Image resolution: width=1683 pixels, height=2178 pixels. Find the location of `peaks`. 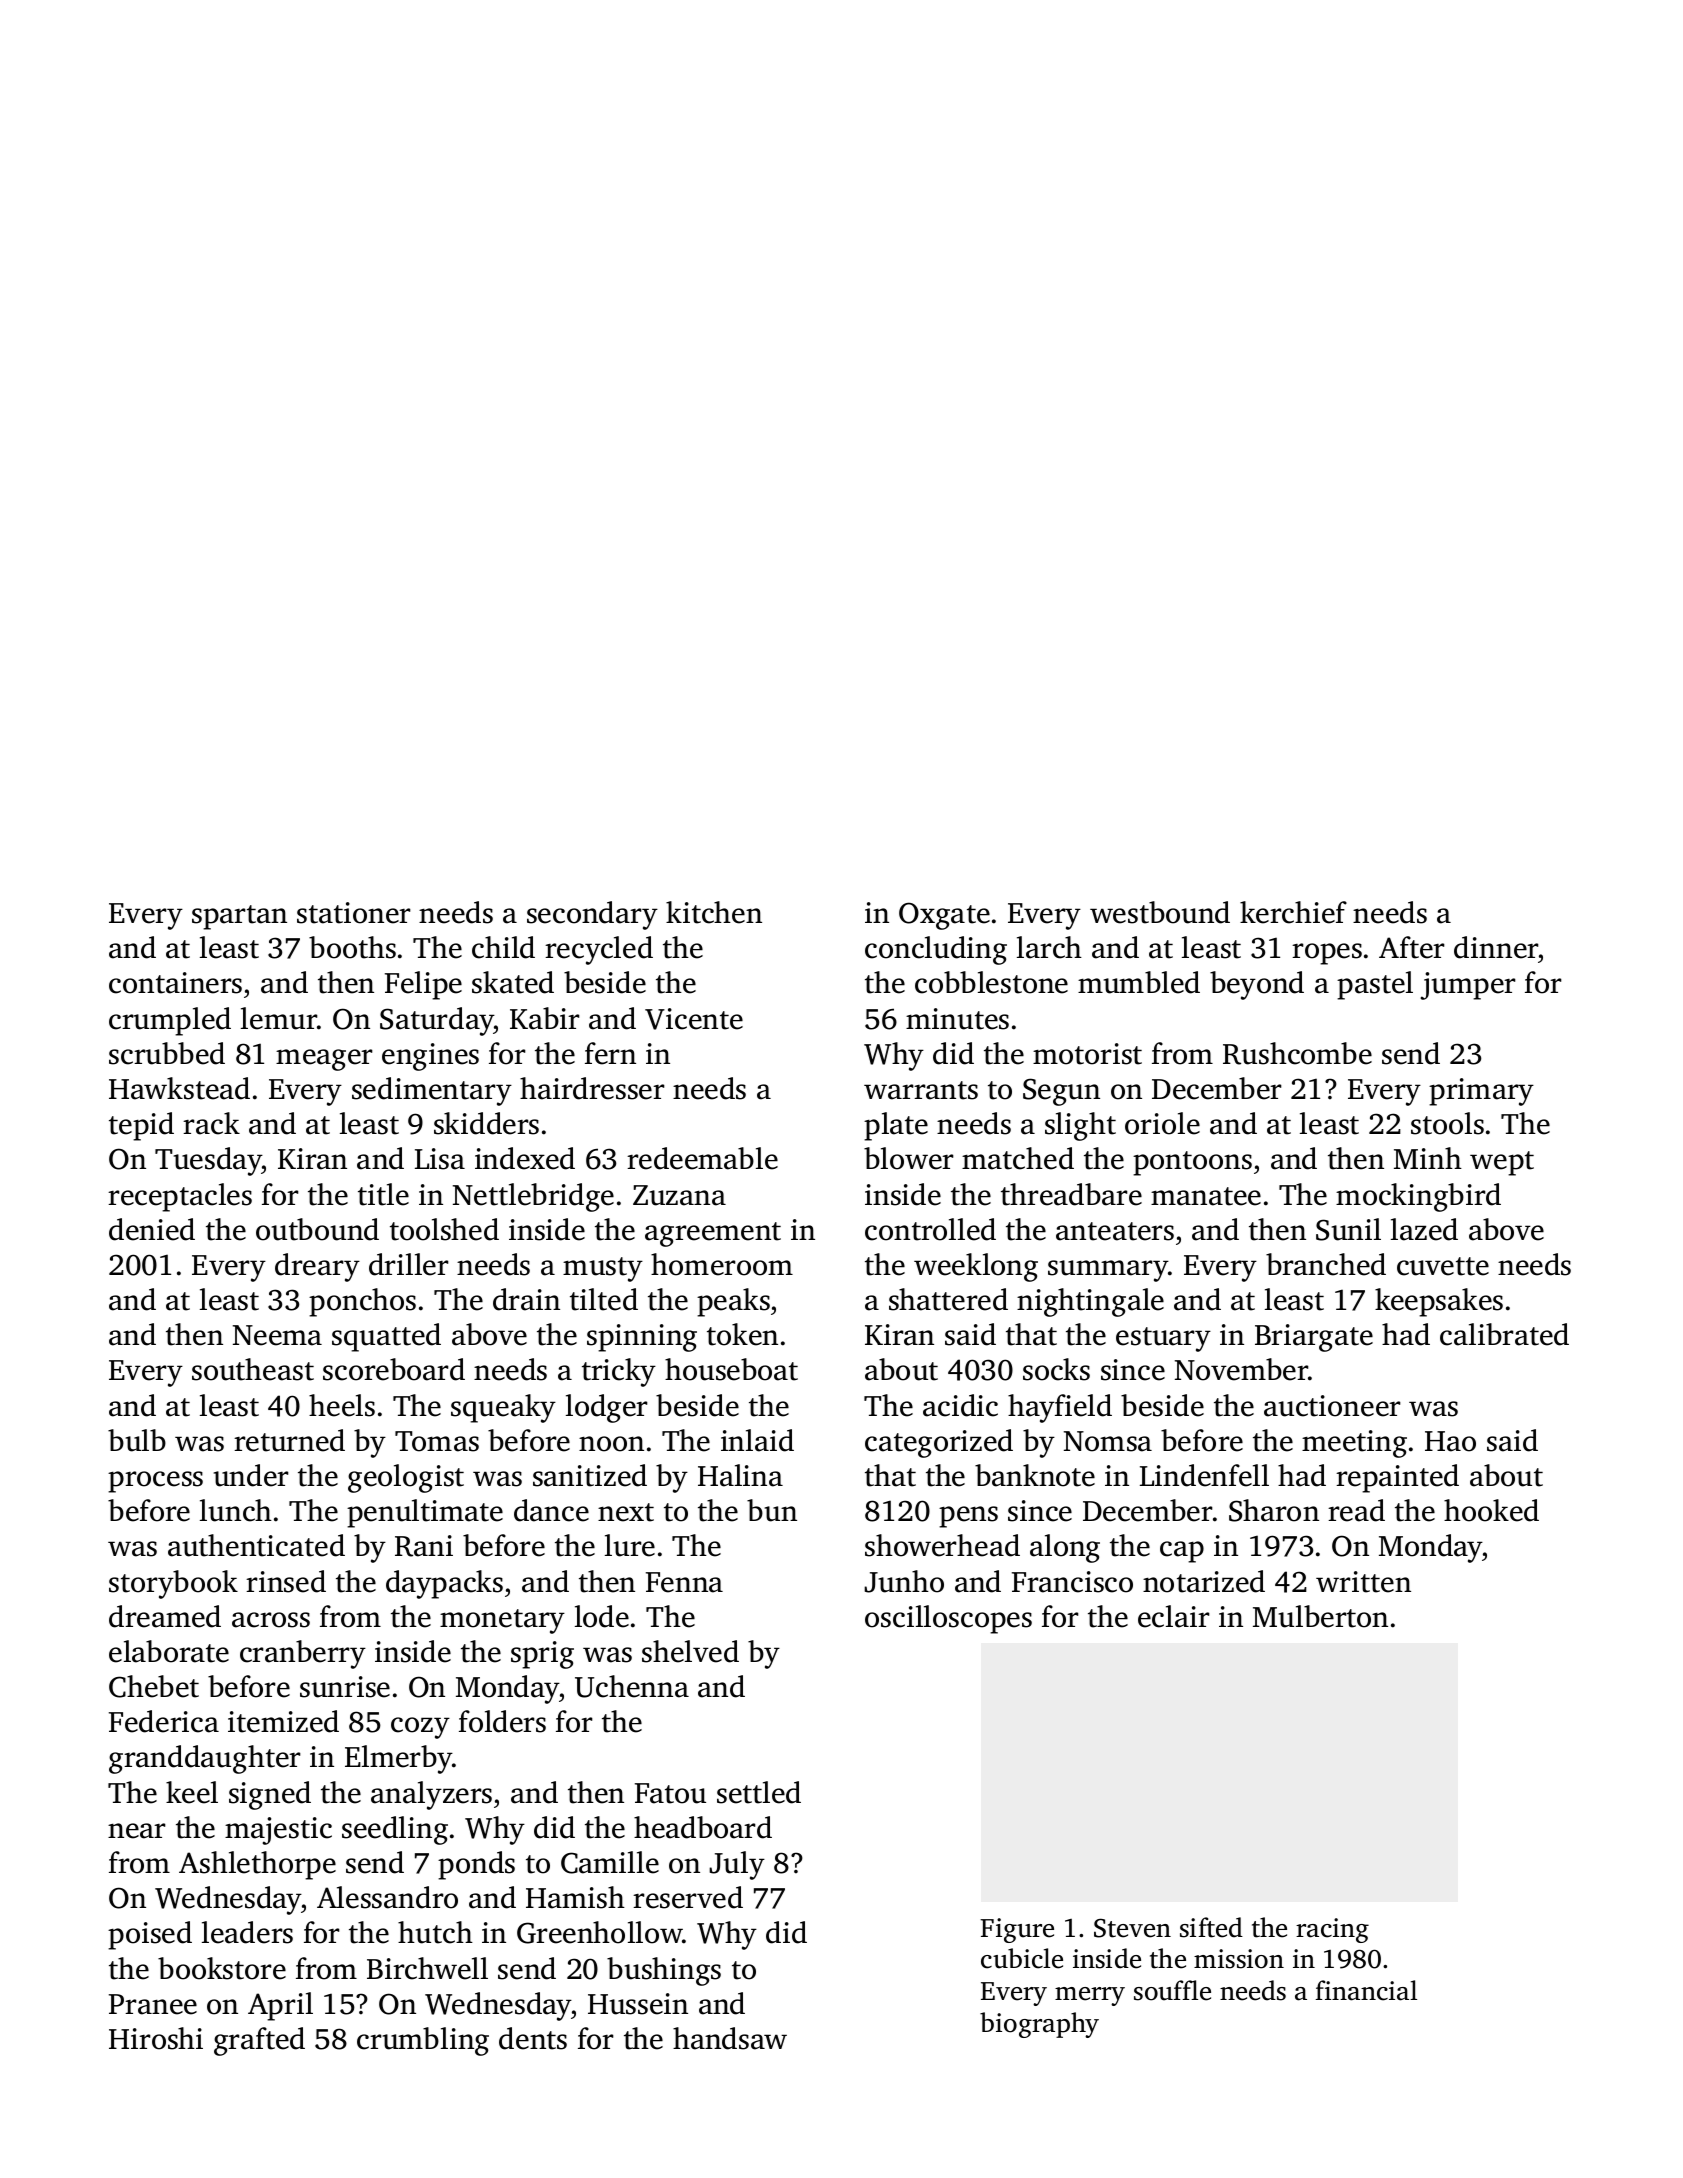

peaks is located at coordinates (733, 1302).
